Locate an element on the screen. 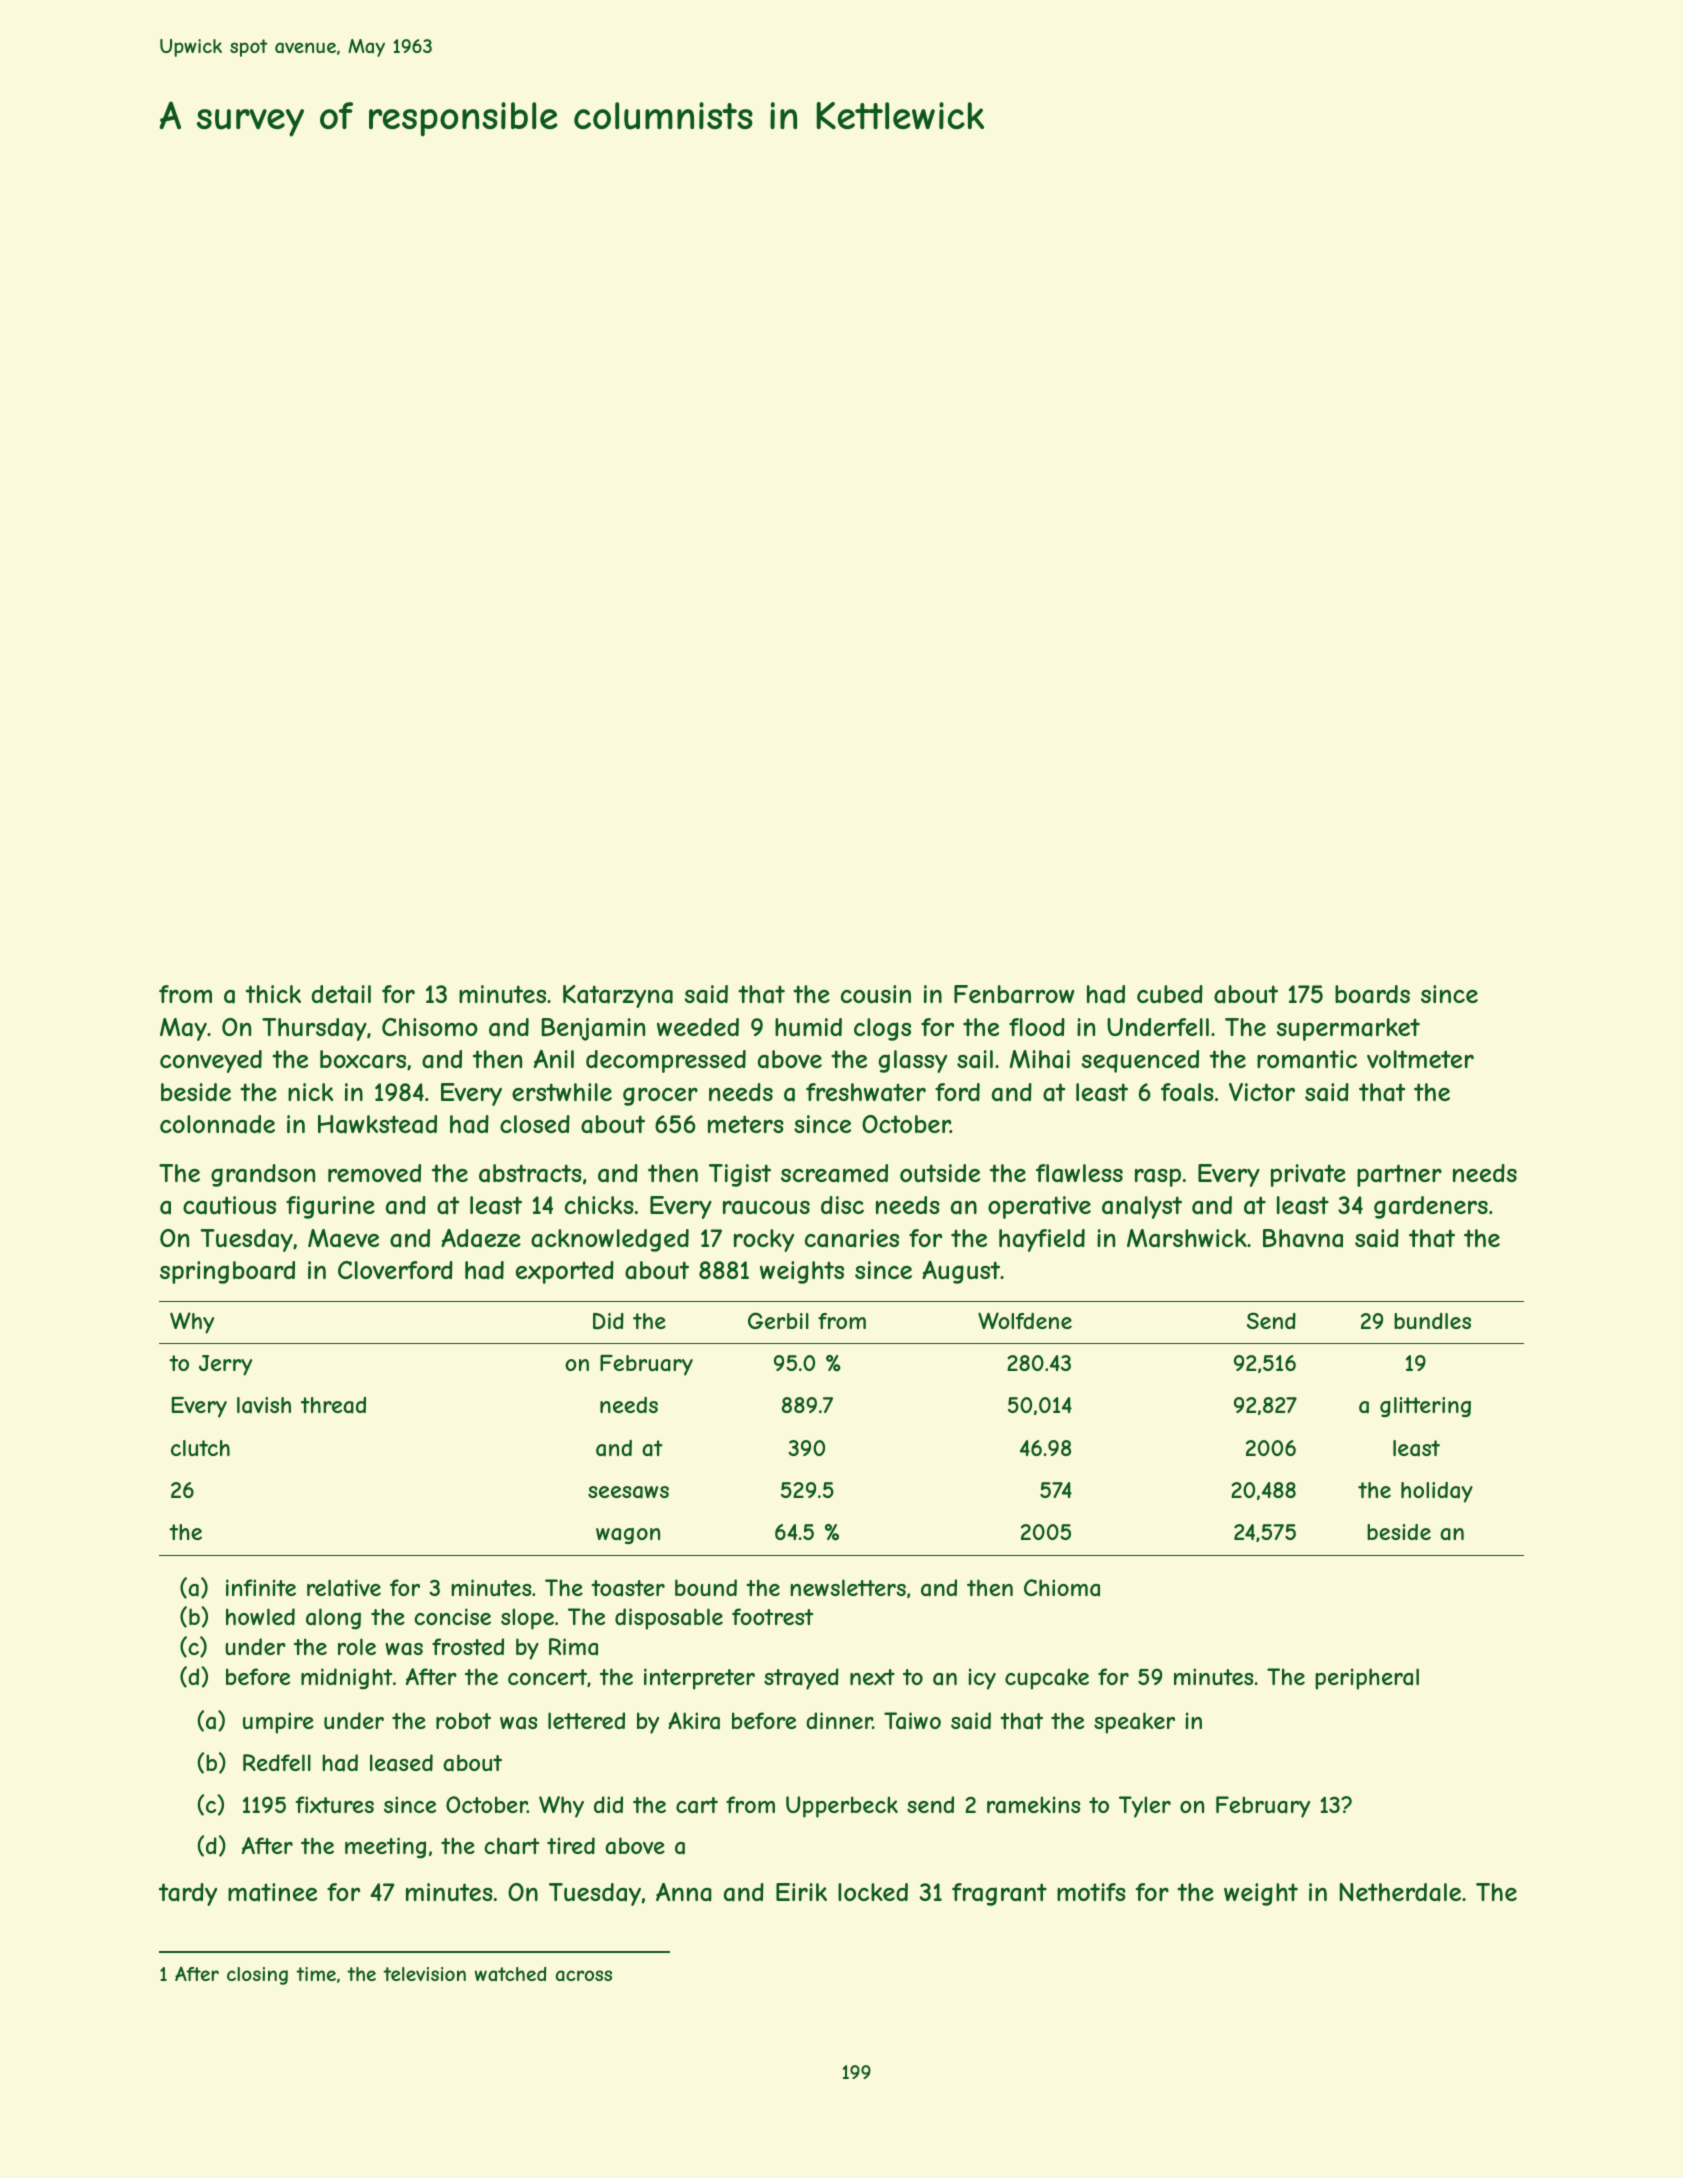  thick is located at coordinates (273, 994).
